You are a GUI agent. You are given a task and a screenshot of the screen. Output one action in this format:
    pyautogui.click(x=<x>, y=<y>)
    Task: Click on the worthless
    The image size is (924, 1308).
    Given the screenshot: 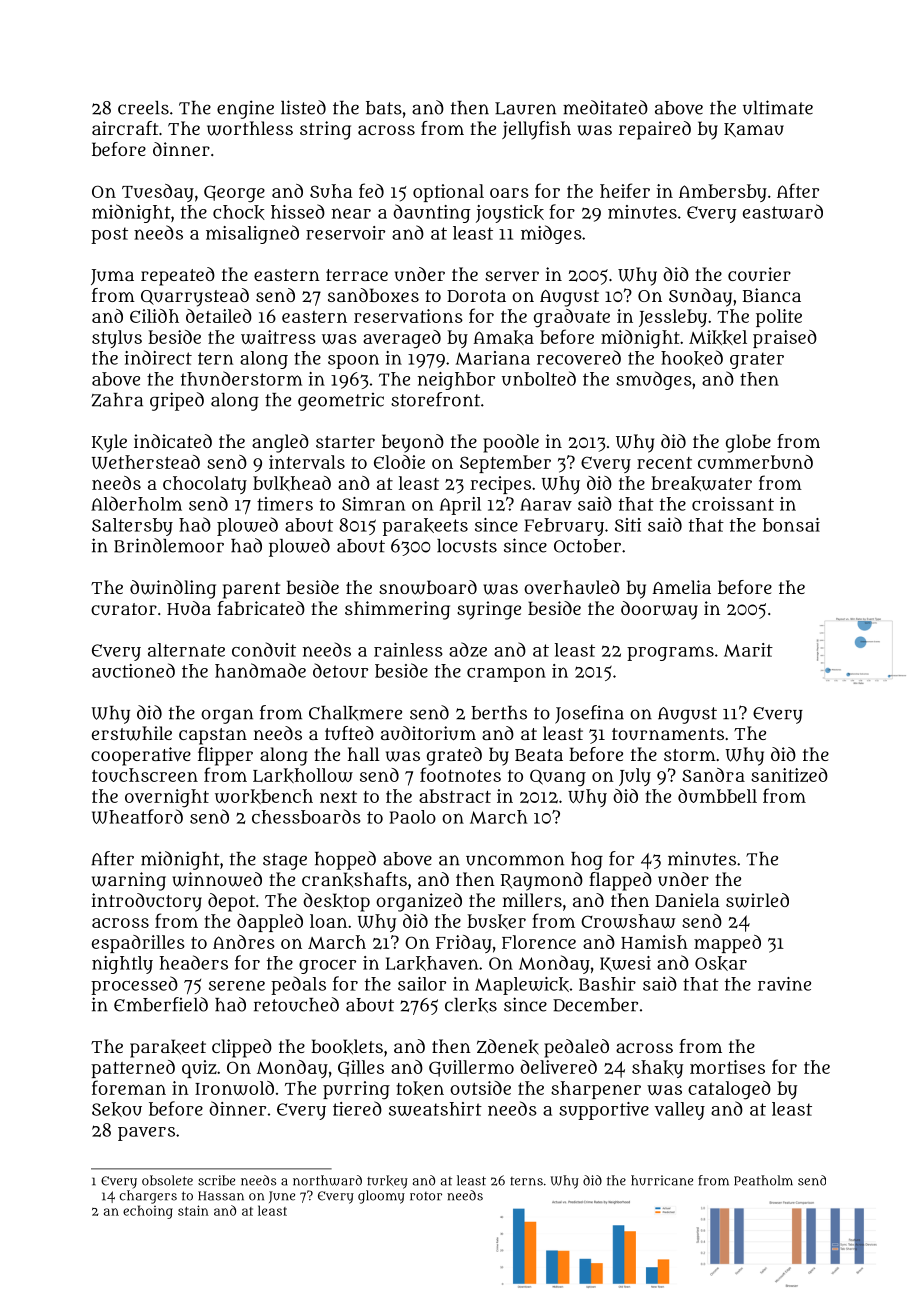 What is the action you would take?
    pyautogui.click(x=250, y=128)
